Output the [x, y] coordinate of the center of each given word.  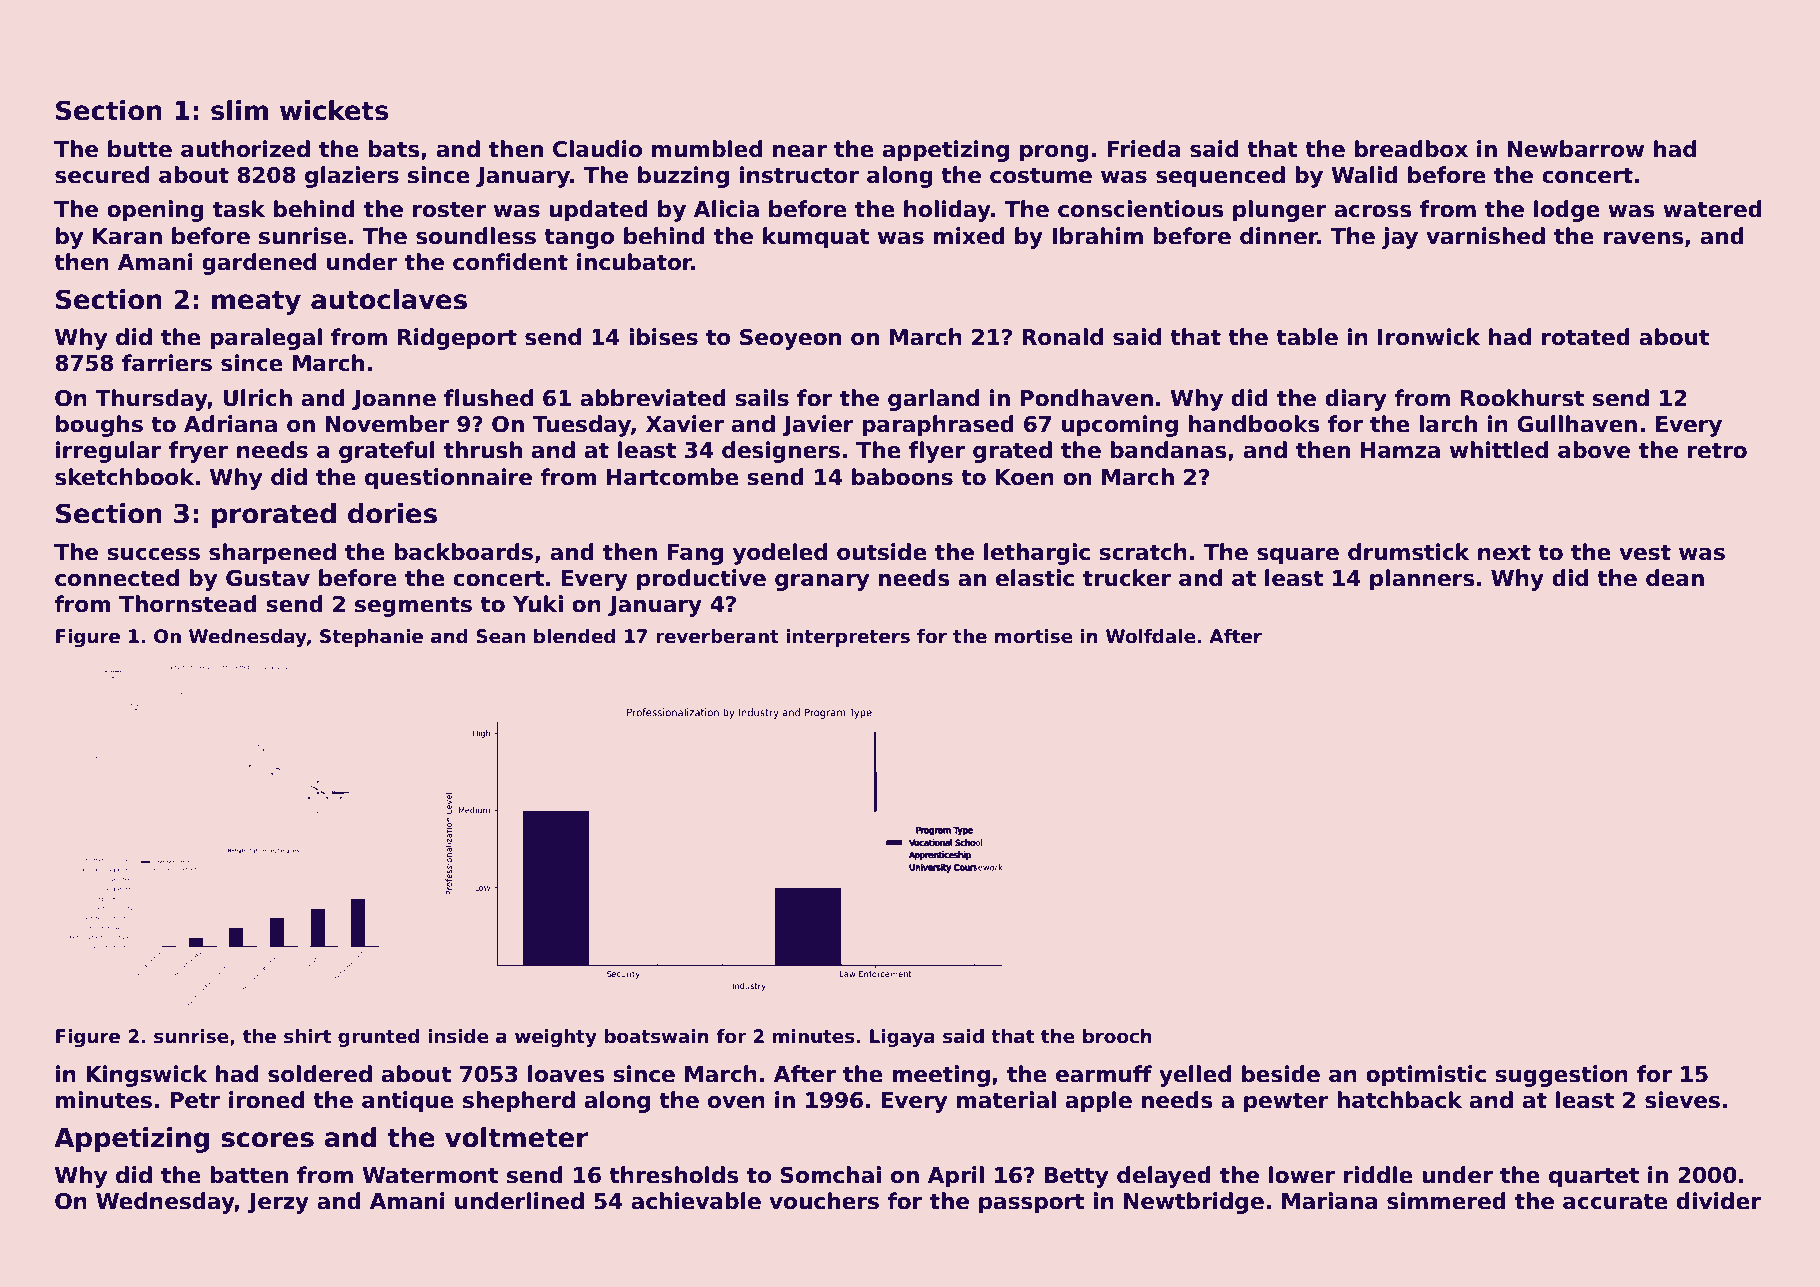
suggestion [1561, 1076]
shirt [307, 1036]
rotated [1586, 337]
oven [736, 1102]
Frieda [1144, 149]
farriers [167, 363]
